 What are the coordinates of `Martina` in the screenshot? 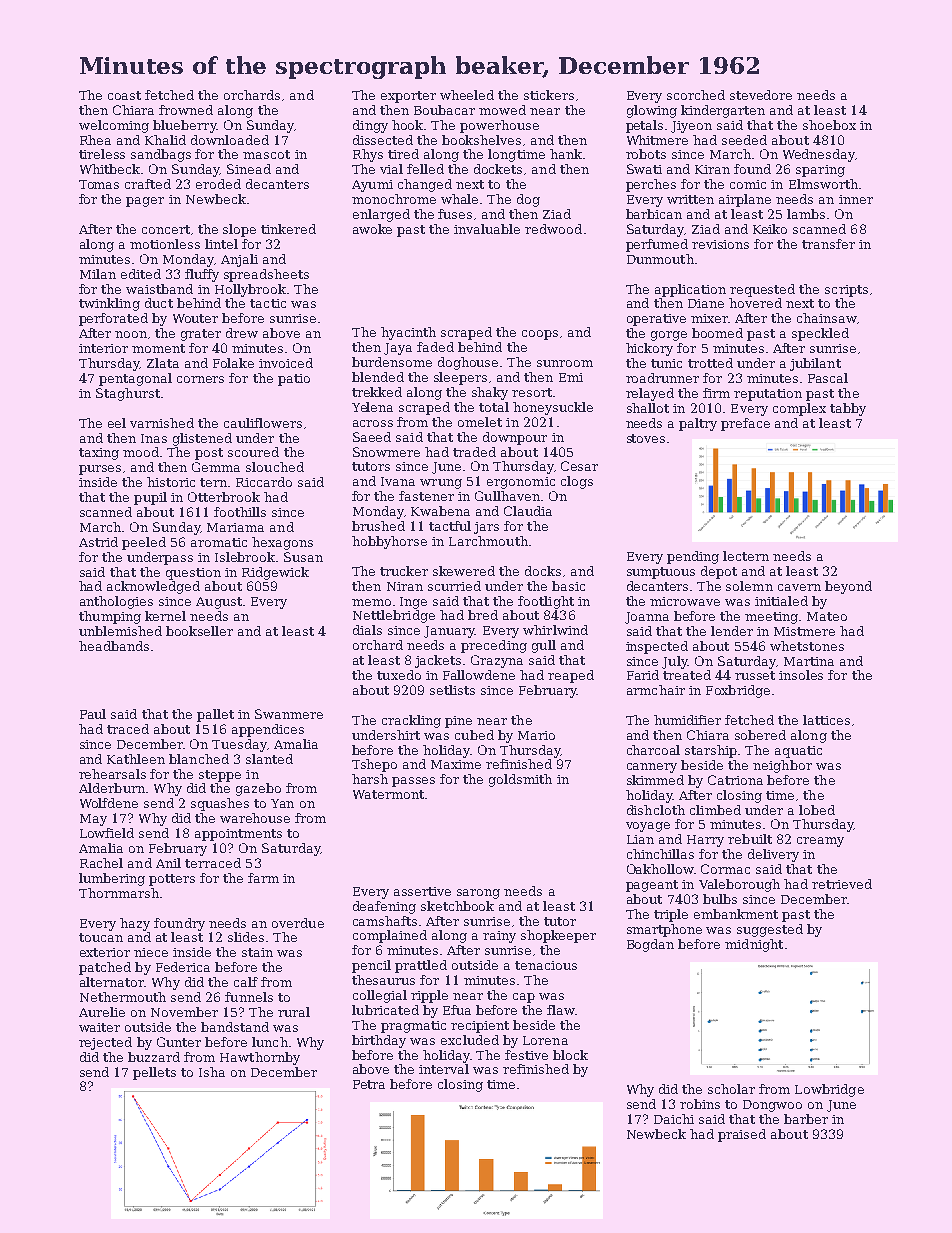 It's located at (809, 661).
